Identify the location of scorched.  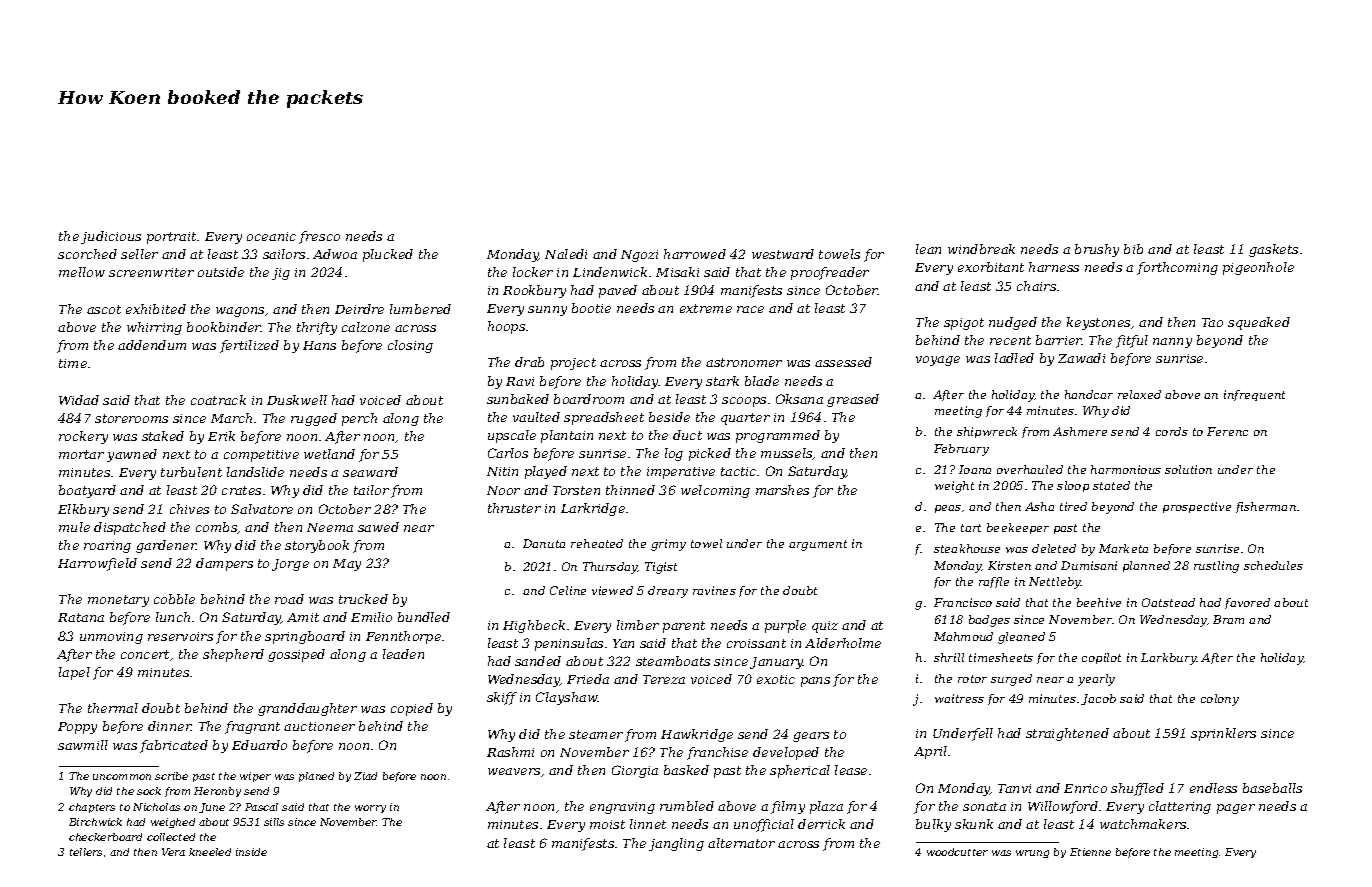
(87, 254).
